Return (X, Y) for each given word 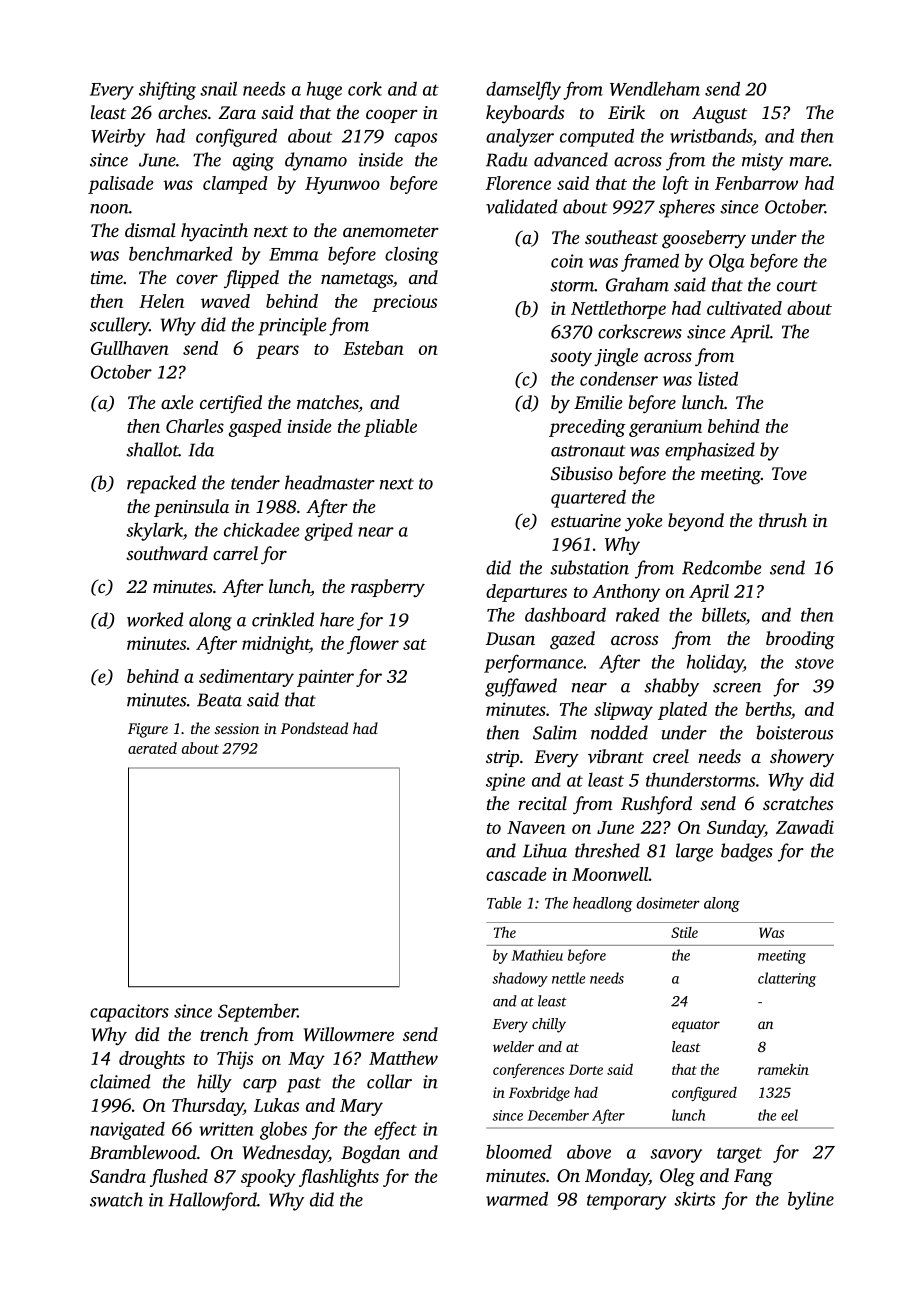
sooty (571, 359)
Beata (219, 700)
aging (253, 162)
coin (567, 261)
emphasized (710, 451)
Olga (727, 262)
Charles (195, 426)
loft (676, 185)
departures (526, 593)
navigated (127, 1131)
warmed (517, 1198)
